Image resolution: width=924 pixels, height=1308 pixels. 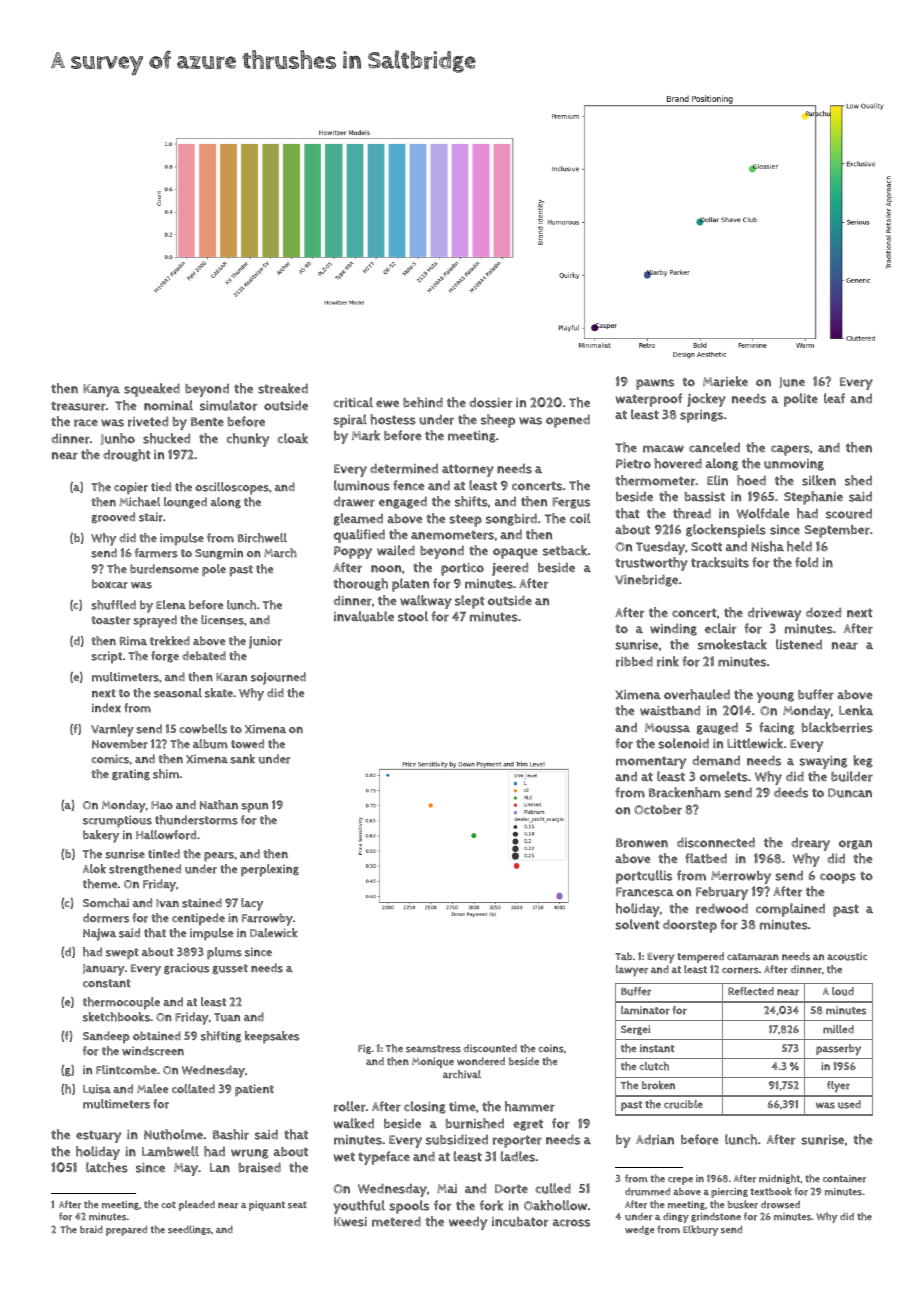 I want to click on Alok, so click(x=94, y=868).
